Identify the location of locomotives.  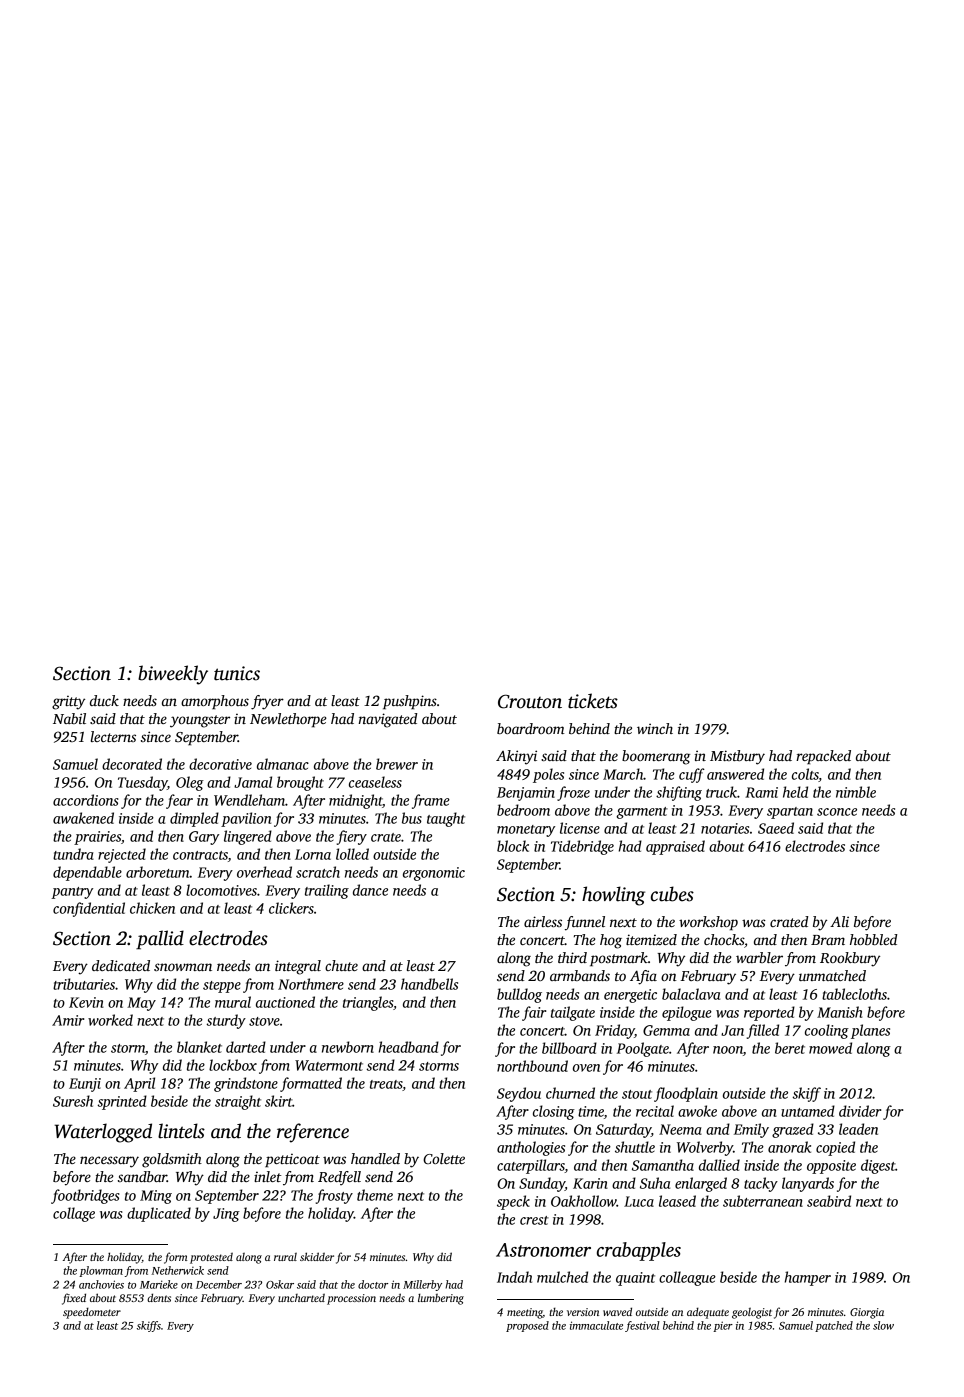
(221, 890).
